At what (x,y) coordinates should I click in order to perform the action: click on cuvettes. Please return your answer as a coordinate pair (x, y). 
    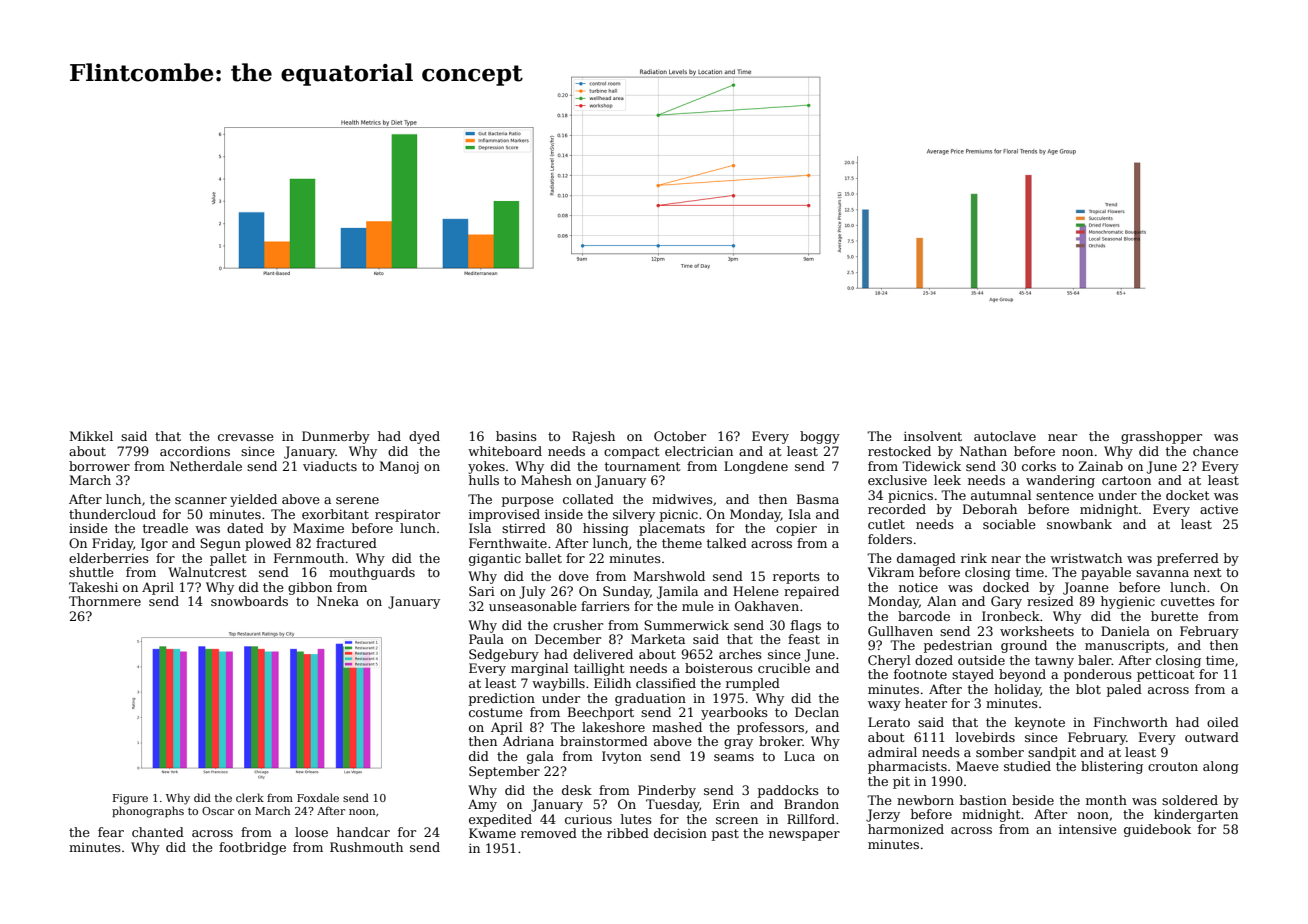
    Looking at the image, I should click on (1188, 601).
